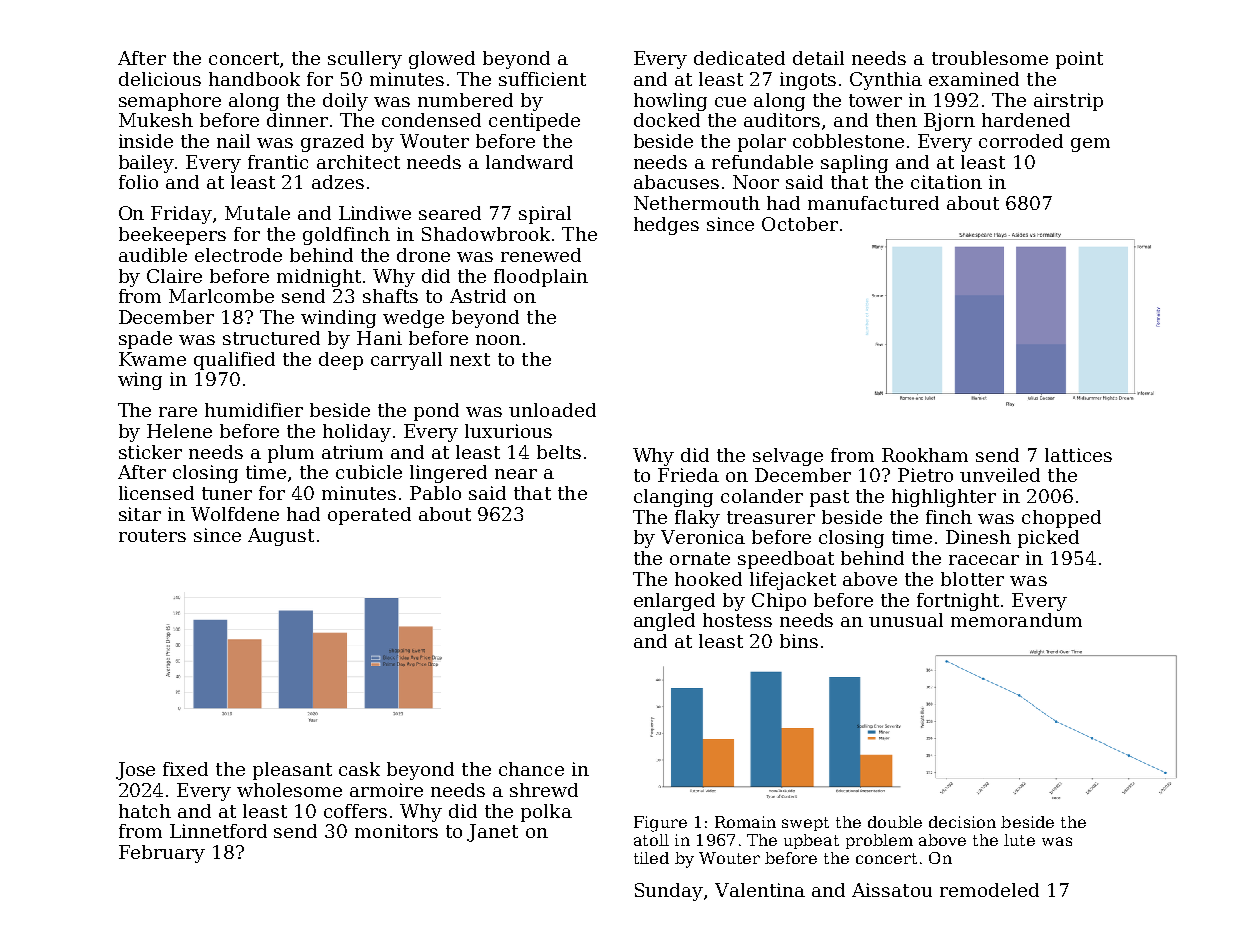  I want to click on dedicated, so click(739, 58).
